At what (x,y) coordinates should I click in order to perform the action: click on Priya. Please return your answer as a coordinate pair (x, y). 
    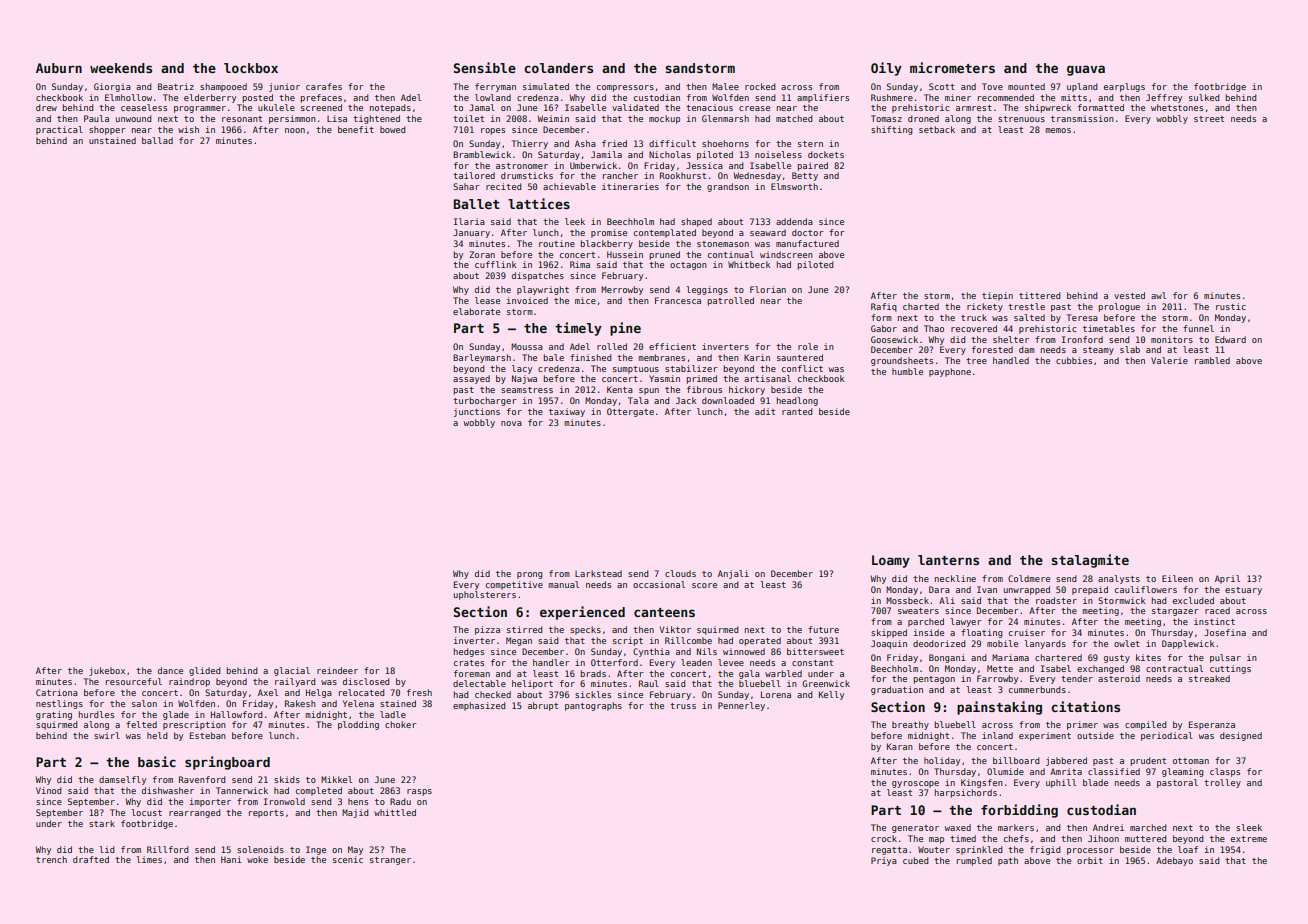
    Looking at the image, I should click on (884, 861).
